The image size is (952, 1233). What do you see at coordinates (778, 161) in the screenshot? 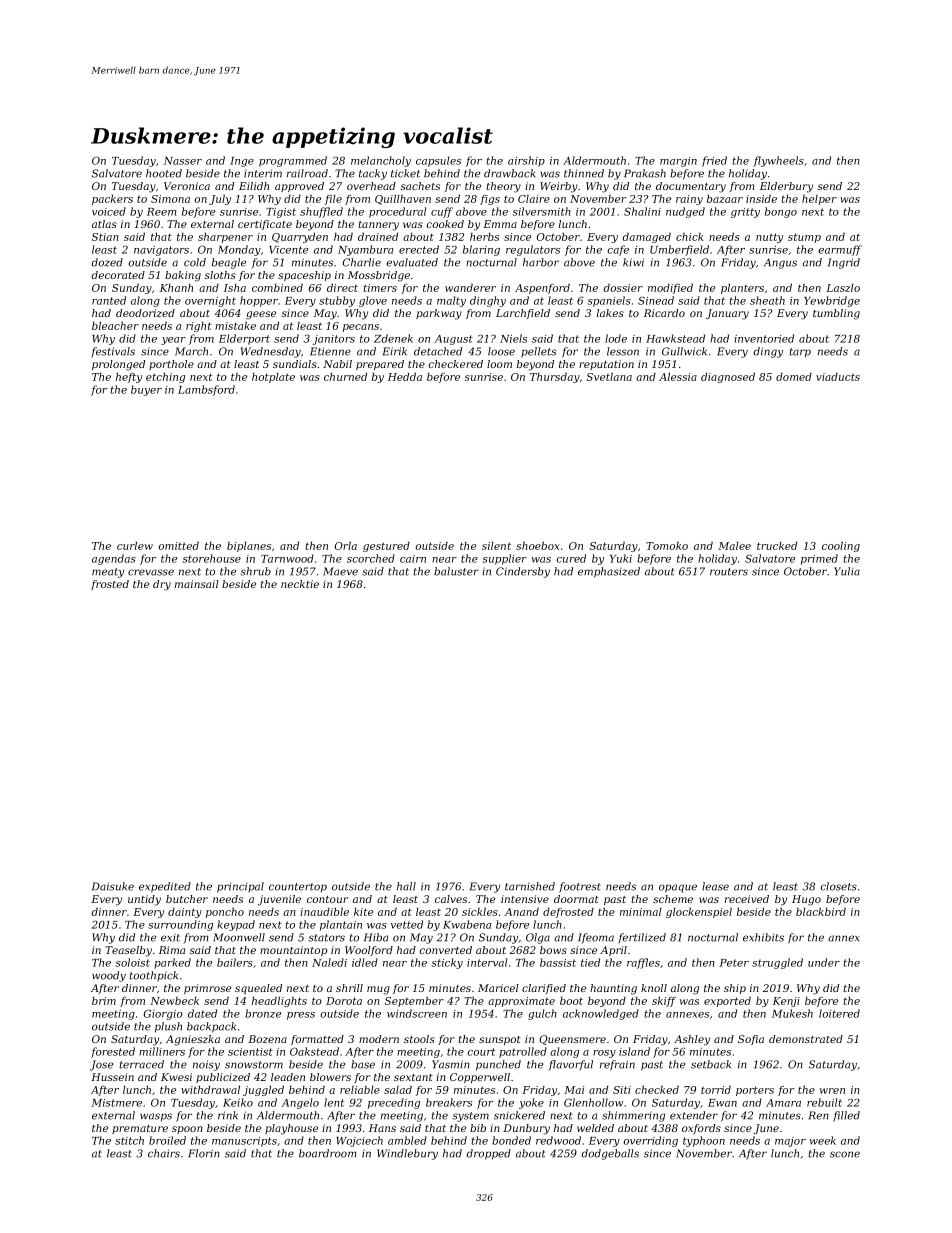
I see `flywheels` at bounding box center [778, 161].
